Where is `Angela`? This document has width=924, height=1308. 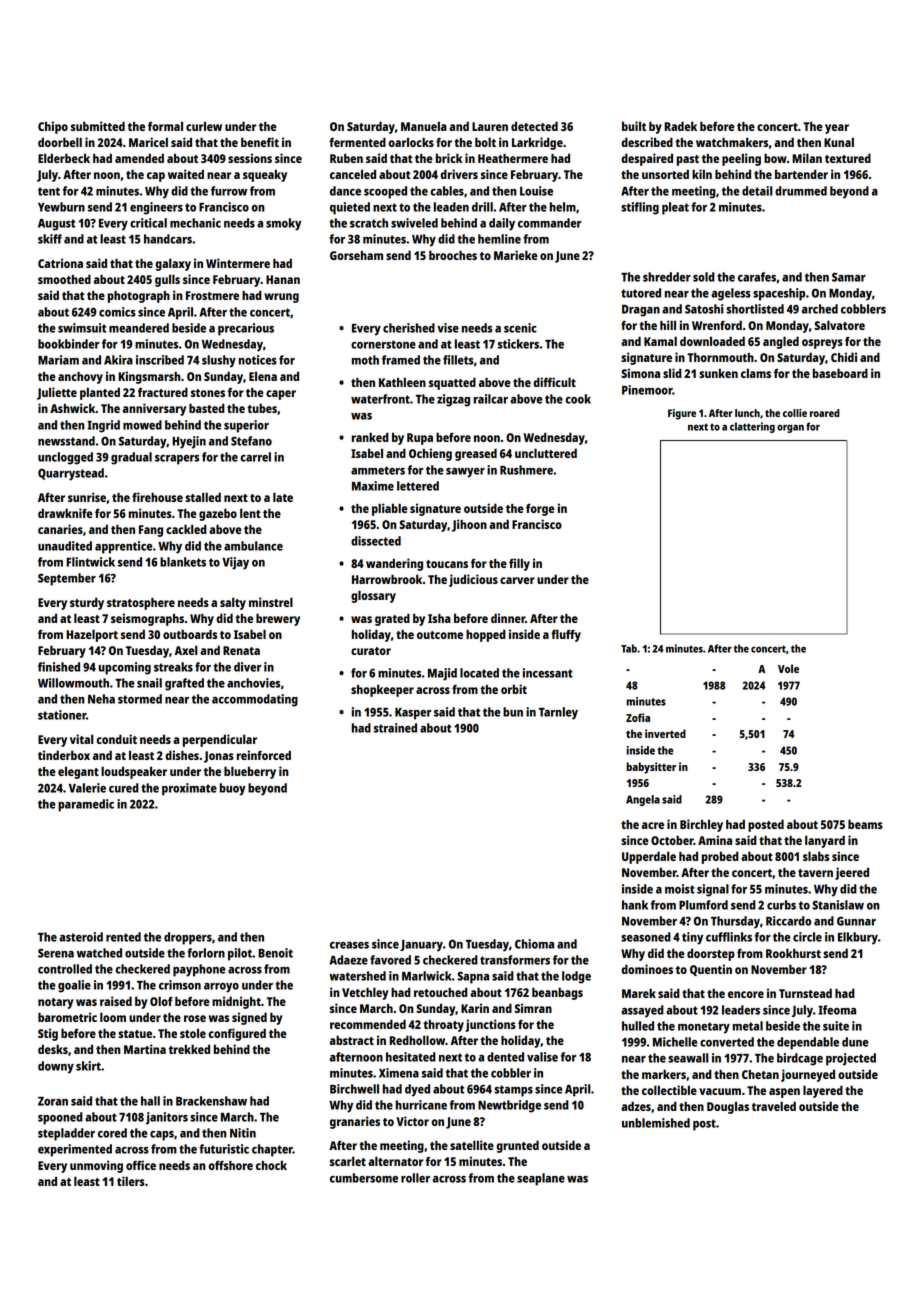 Angela is located at coordinates (643, 800).
